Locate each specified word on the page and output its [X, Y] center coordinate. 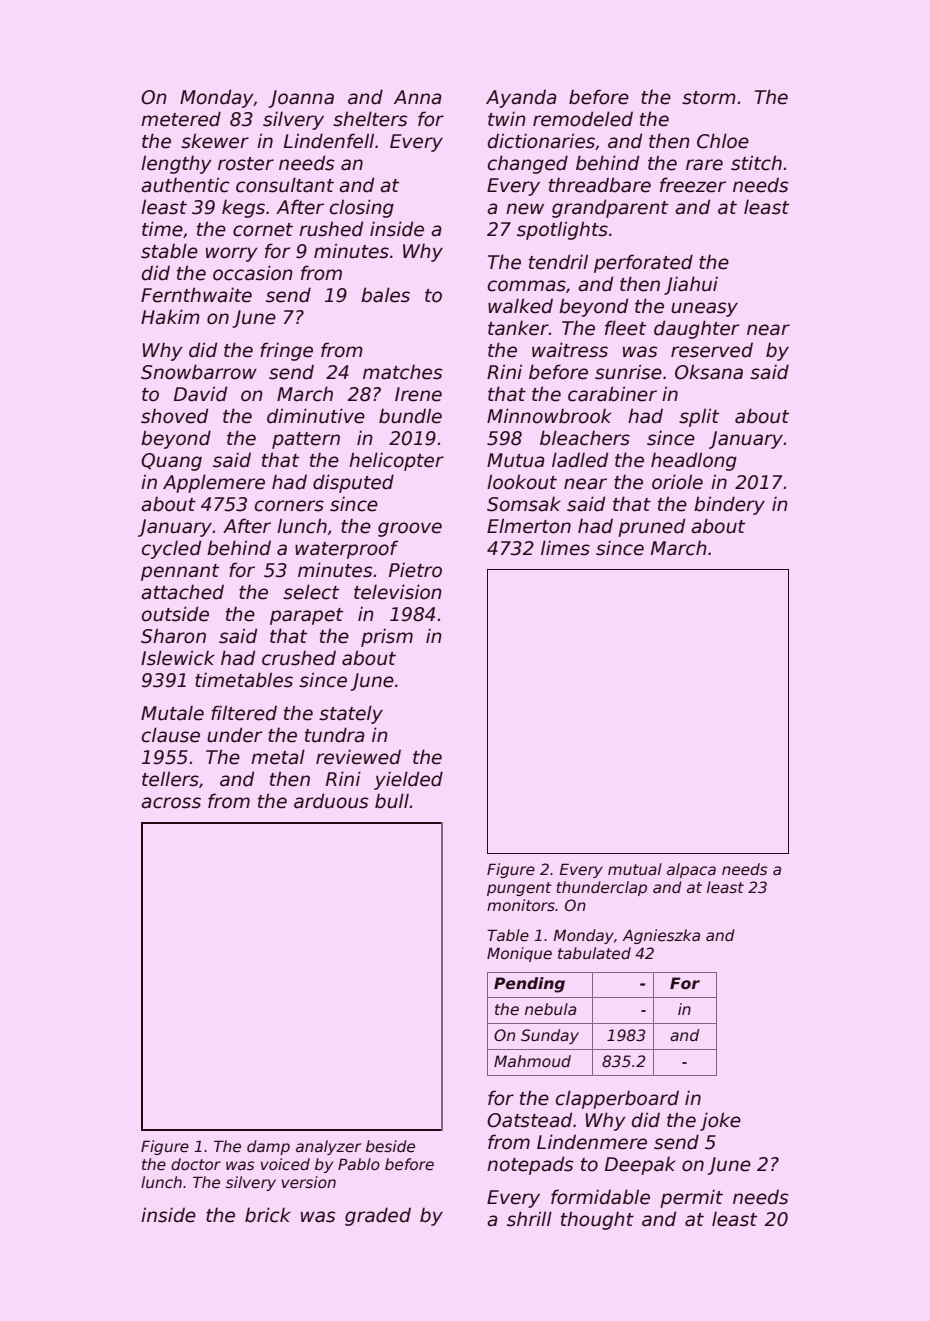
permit [691, 1198]
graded [378, 1216]
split [699, 417]
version [309, 1182]
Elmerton [529, 526]
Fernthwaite [196, 295]
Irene [418, 394]
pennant [180, 572]
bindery [729, 505]
